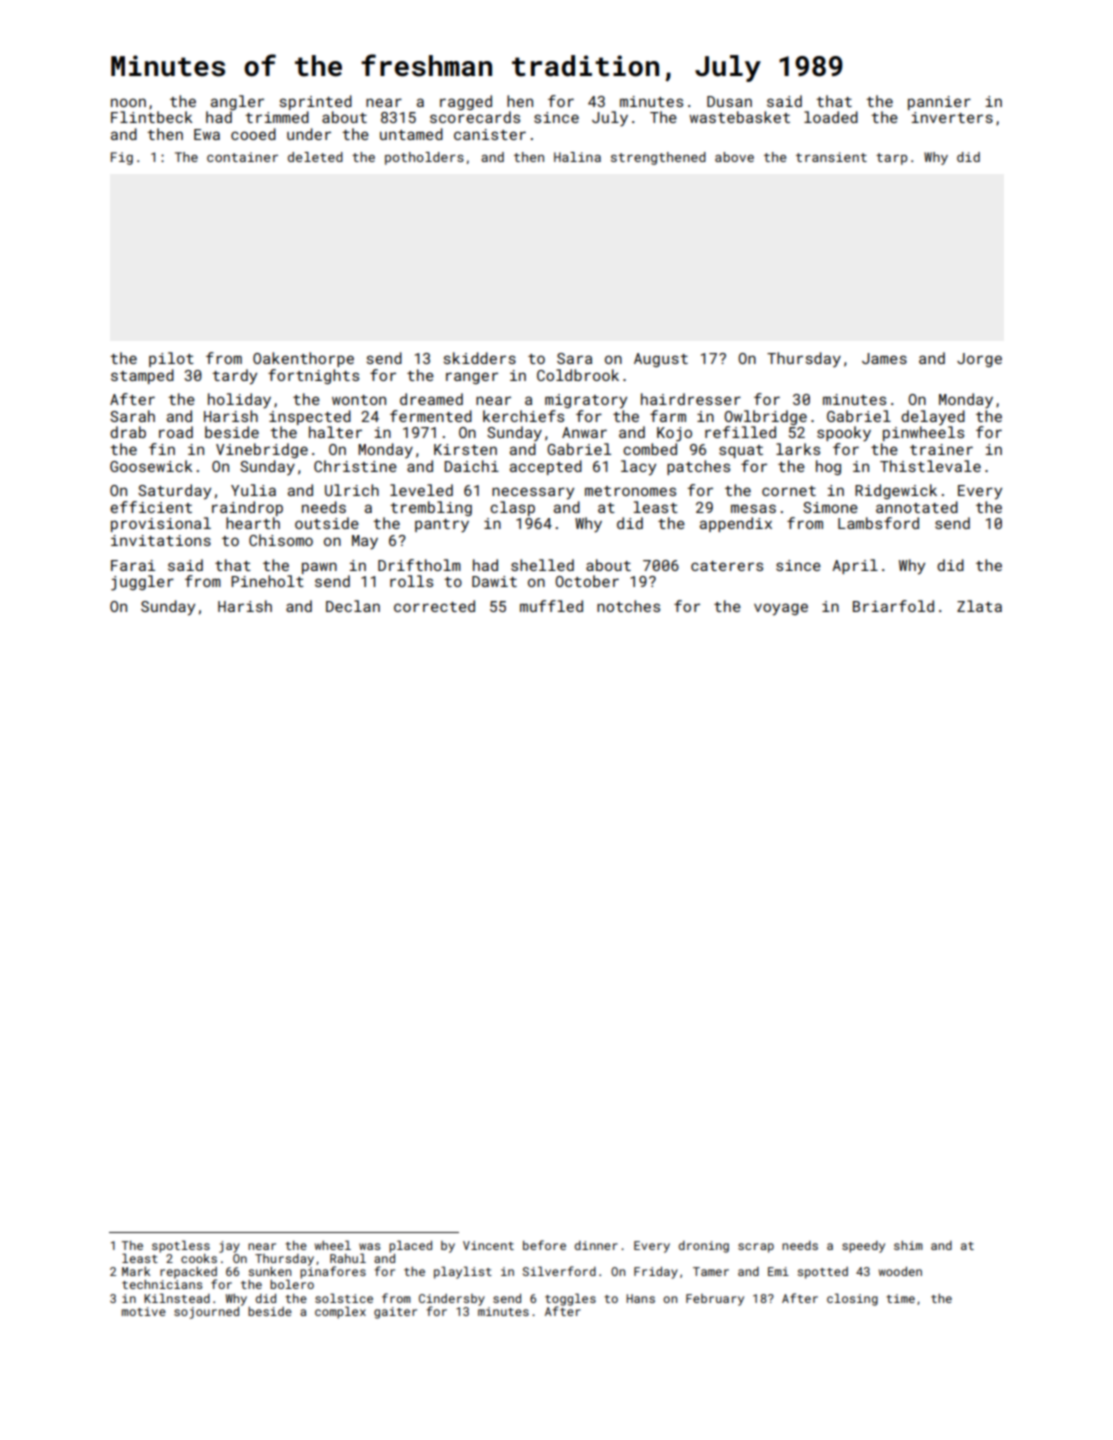 Image resolution: width=1113 pixels, height=1440 pixels. Describe the element at coordinates (908, 1245) in the screenshot. I see `shim` at that location.
